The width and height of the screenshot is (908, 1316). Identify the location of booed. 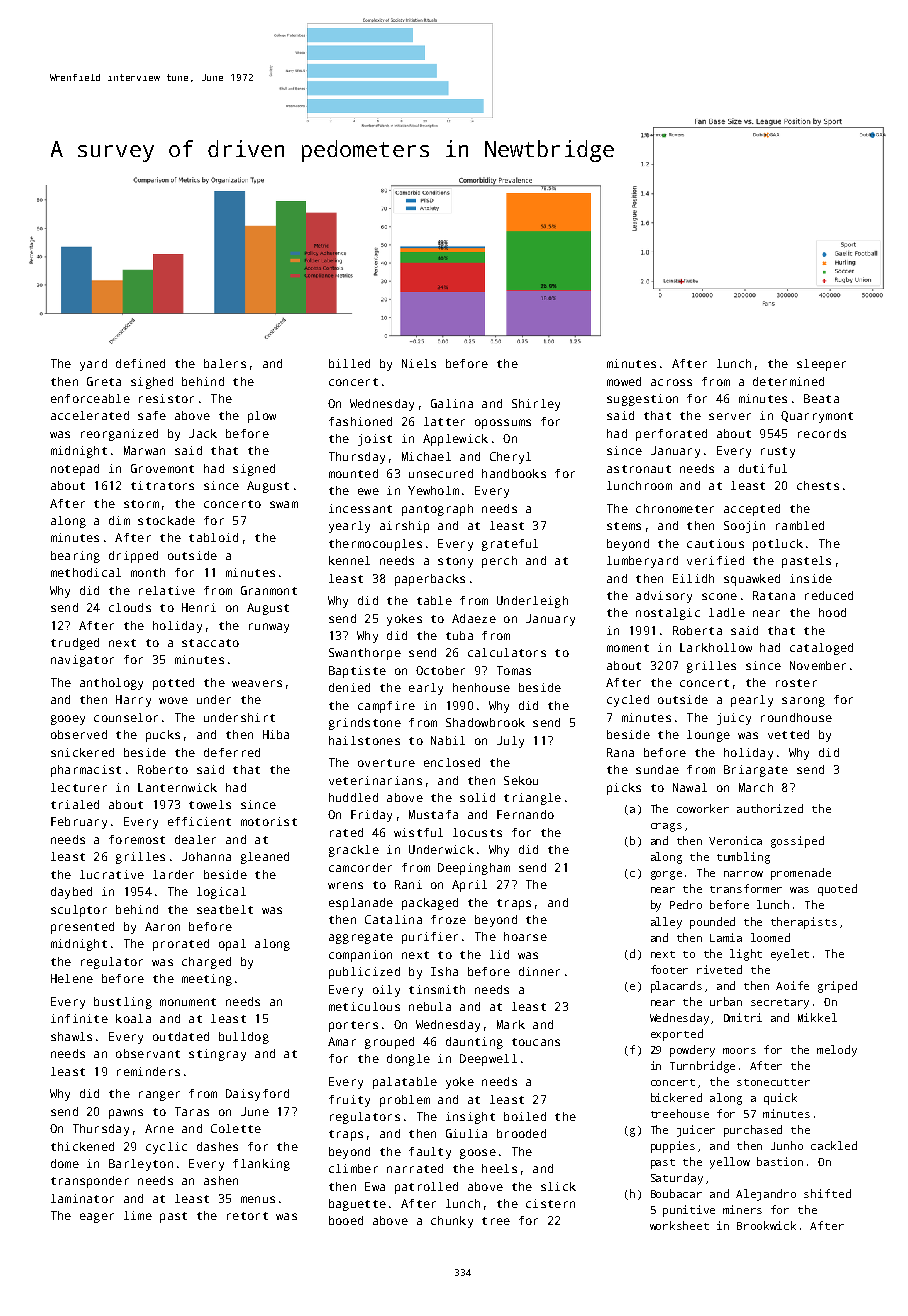
(346, 1220).
